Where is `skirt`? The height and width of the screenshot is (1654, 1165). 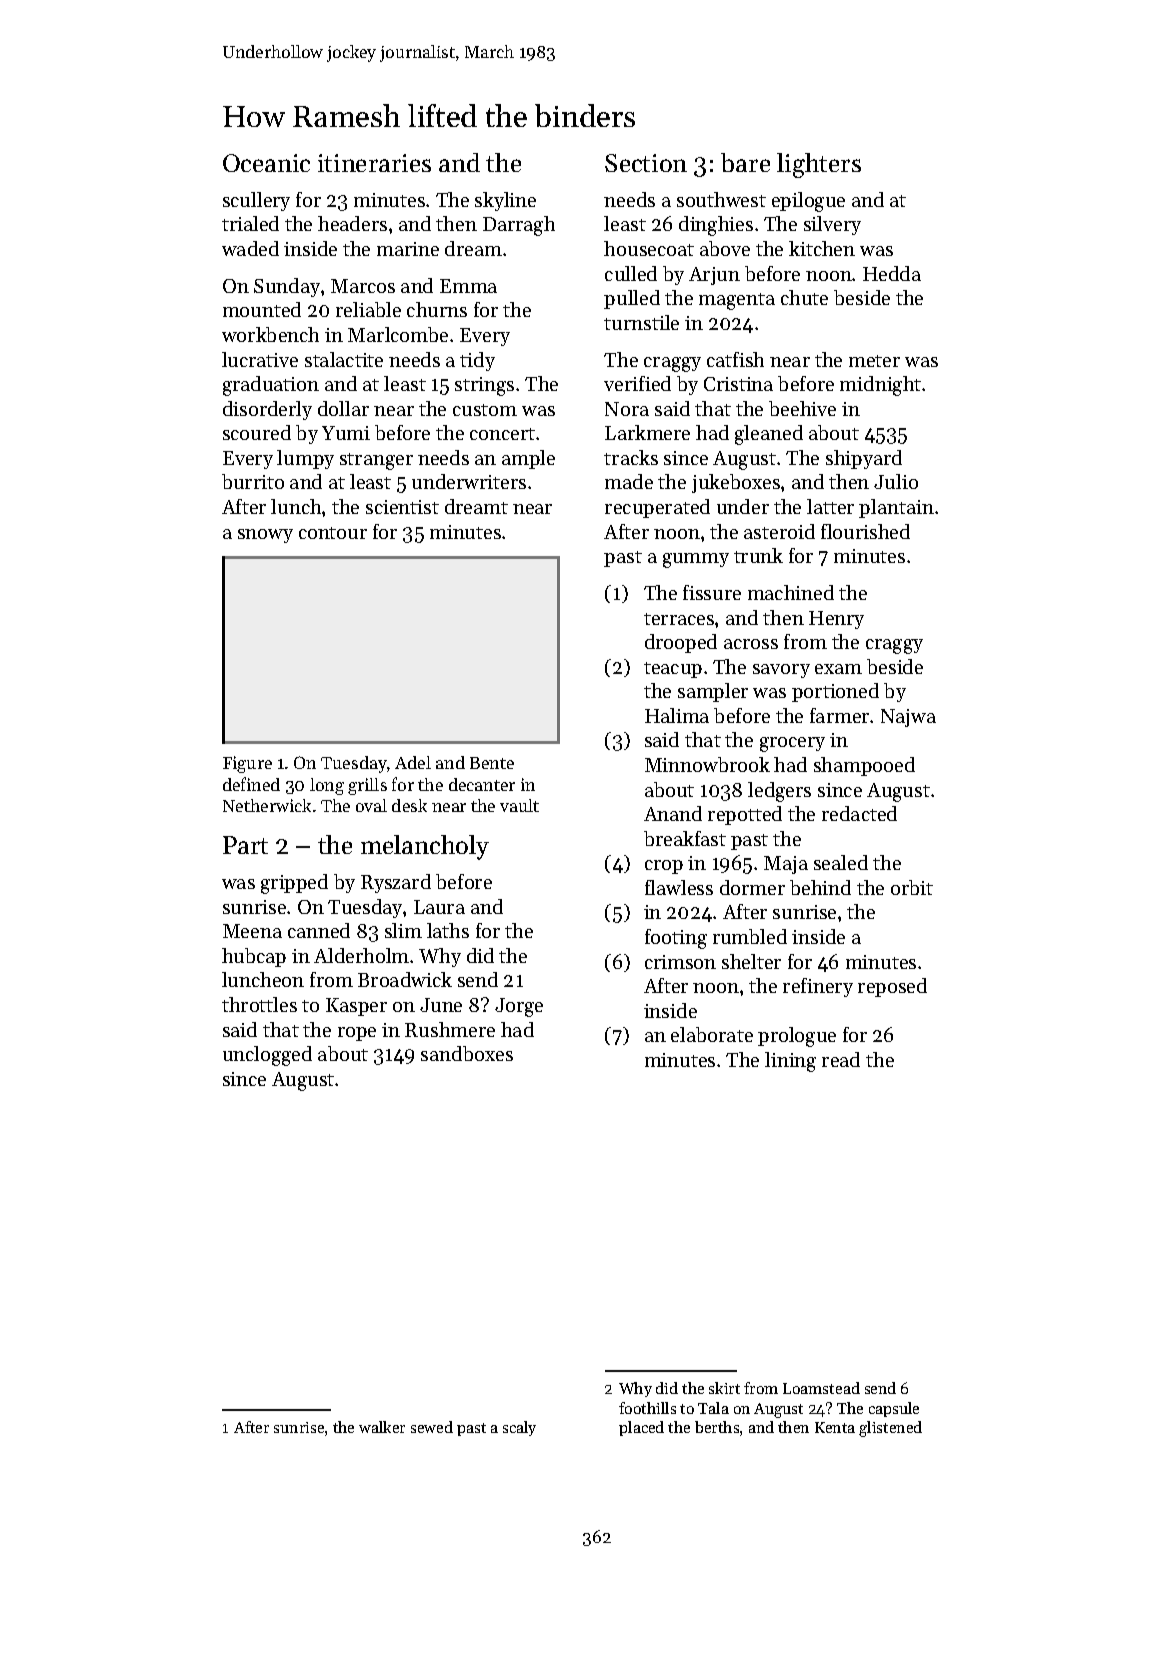
skirt is located at coordinates (724, 1388).
